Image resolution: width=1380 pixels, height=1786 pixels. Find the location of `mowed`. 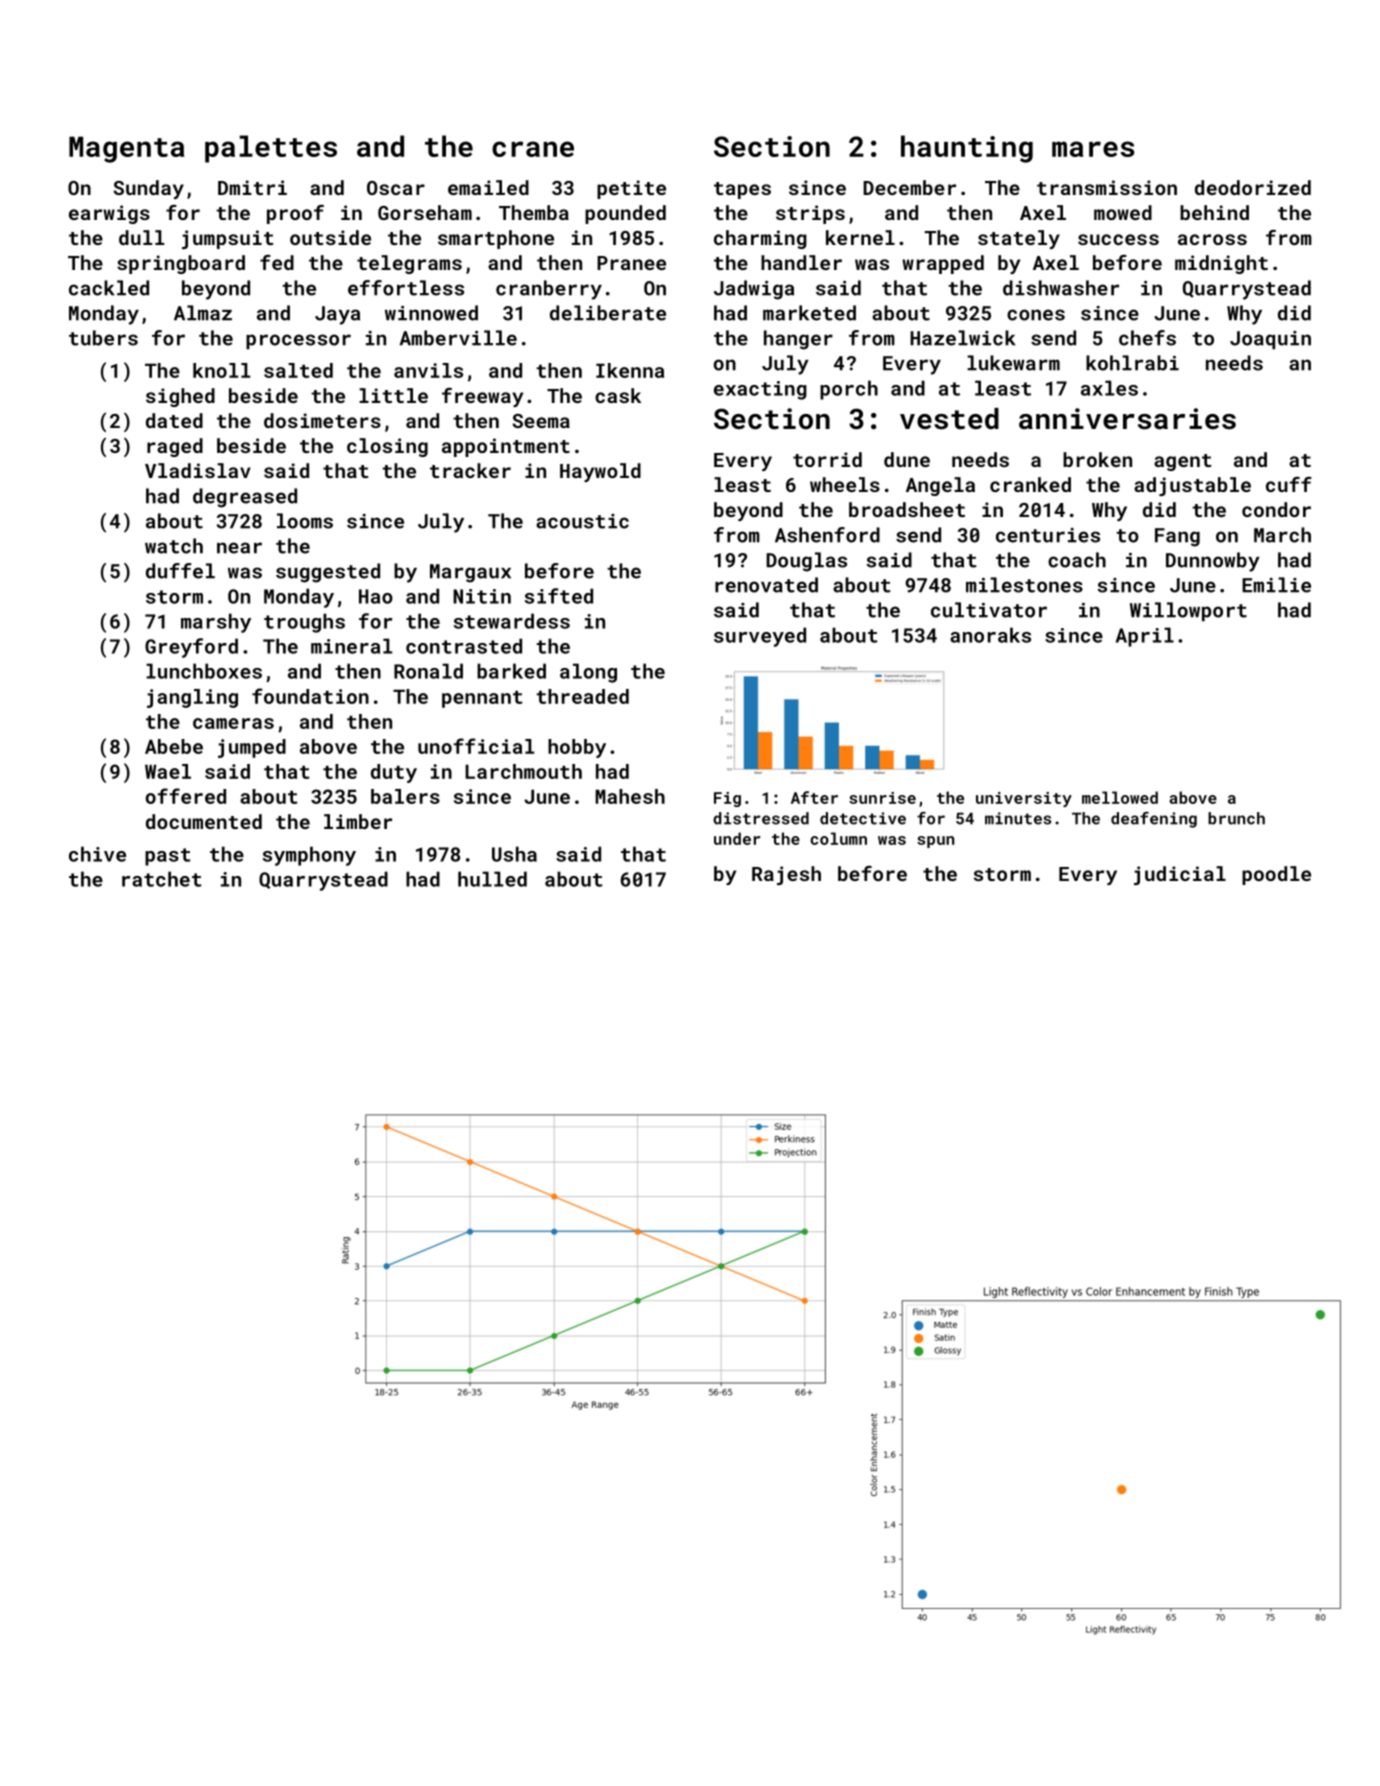

mowed is located at coordinates (1123, 212).
